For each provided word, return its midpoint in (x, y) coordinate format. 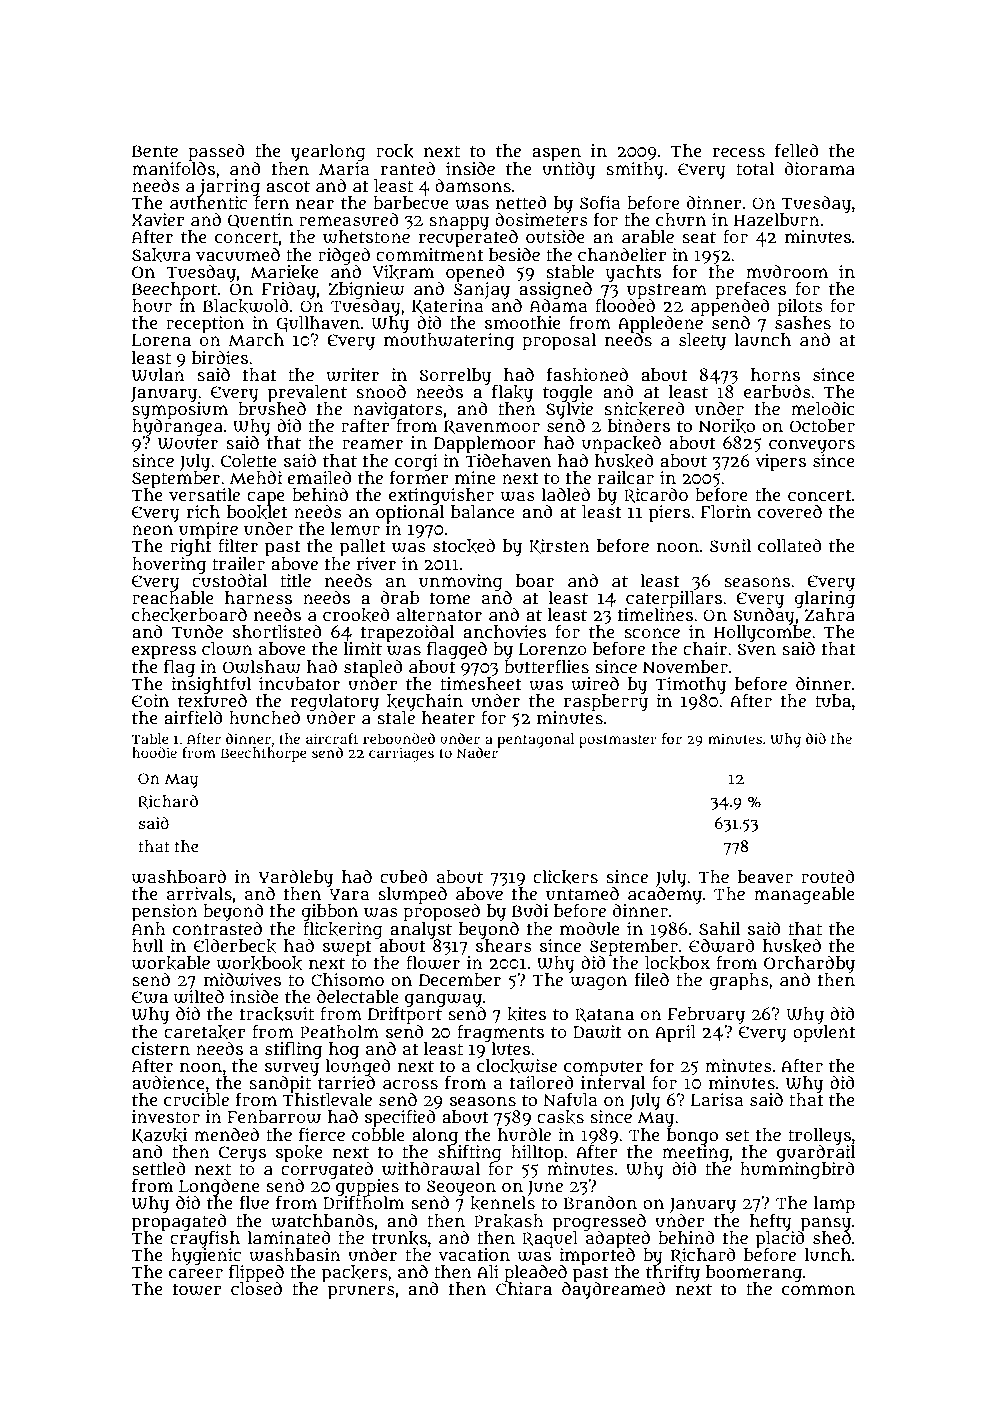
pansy (826, 1224)
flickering (343, 930)
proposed (441, 913)
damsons (473, 186)
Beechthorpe (263, 754)
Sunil (730, 546)
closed (256, 1288)
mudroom (787, 271)
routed (828, 877)
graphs (739, 982)
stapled (373, 668)
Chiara (524, 1288)
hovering (169, 566)
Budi (530, 910)
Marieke (284, 272)
